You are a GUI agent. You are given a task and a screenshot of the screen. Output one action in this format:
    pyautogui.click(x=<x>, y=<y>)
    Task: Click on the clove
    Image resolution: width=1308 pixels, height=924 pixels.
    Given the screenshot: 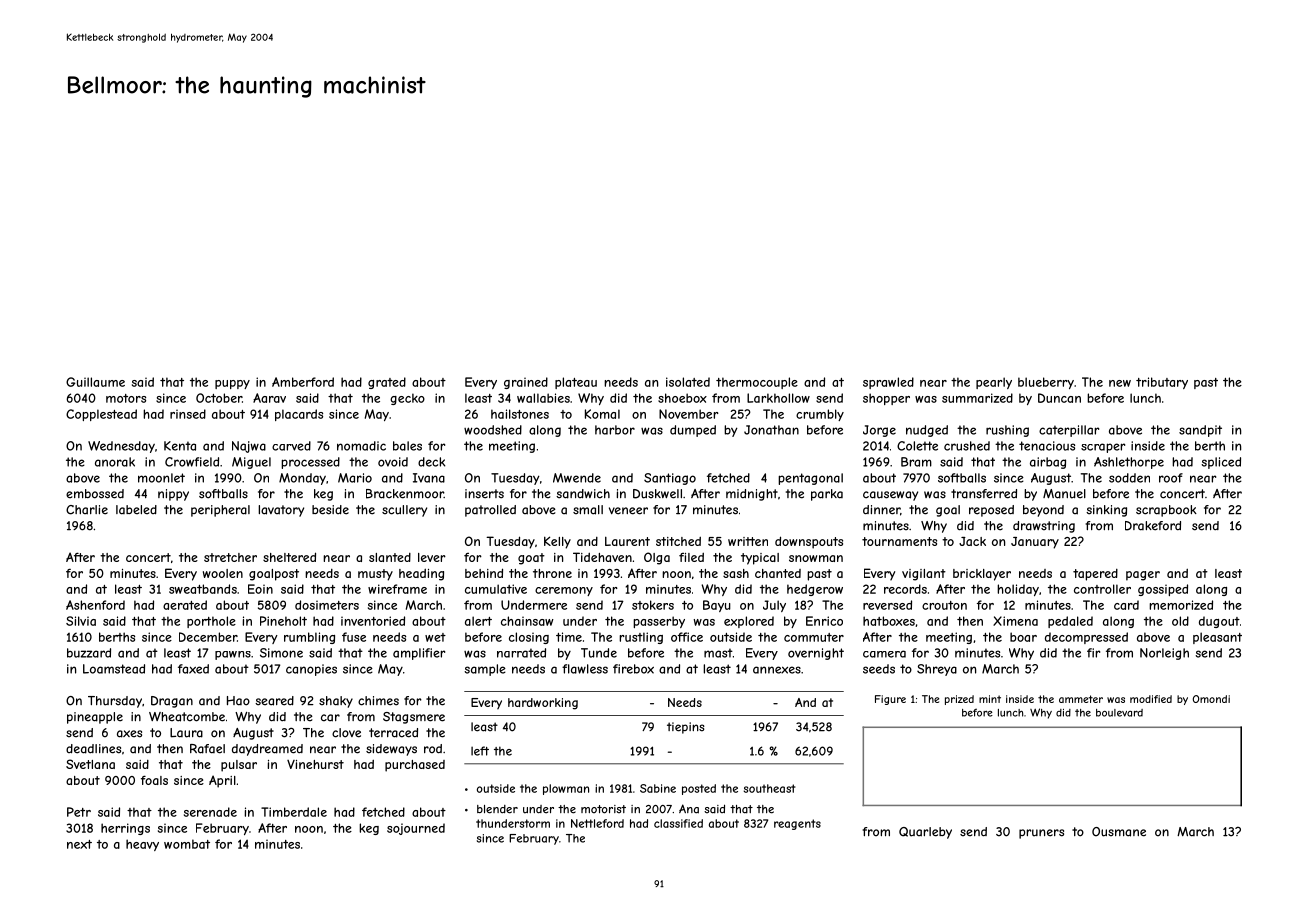 What is the action you would take?
    pyautogui.click(x=346, y=733)
